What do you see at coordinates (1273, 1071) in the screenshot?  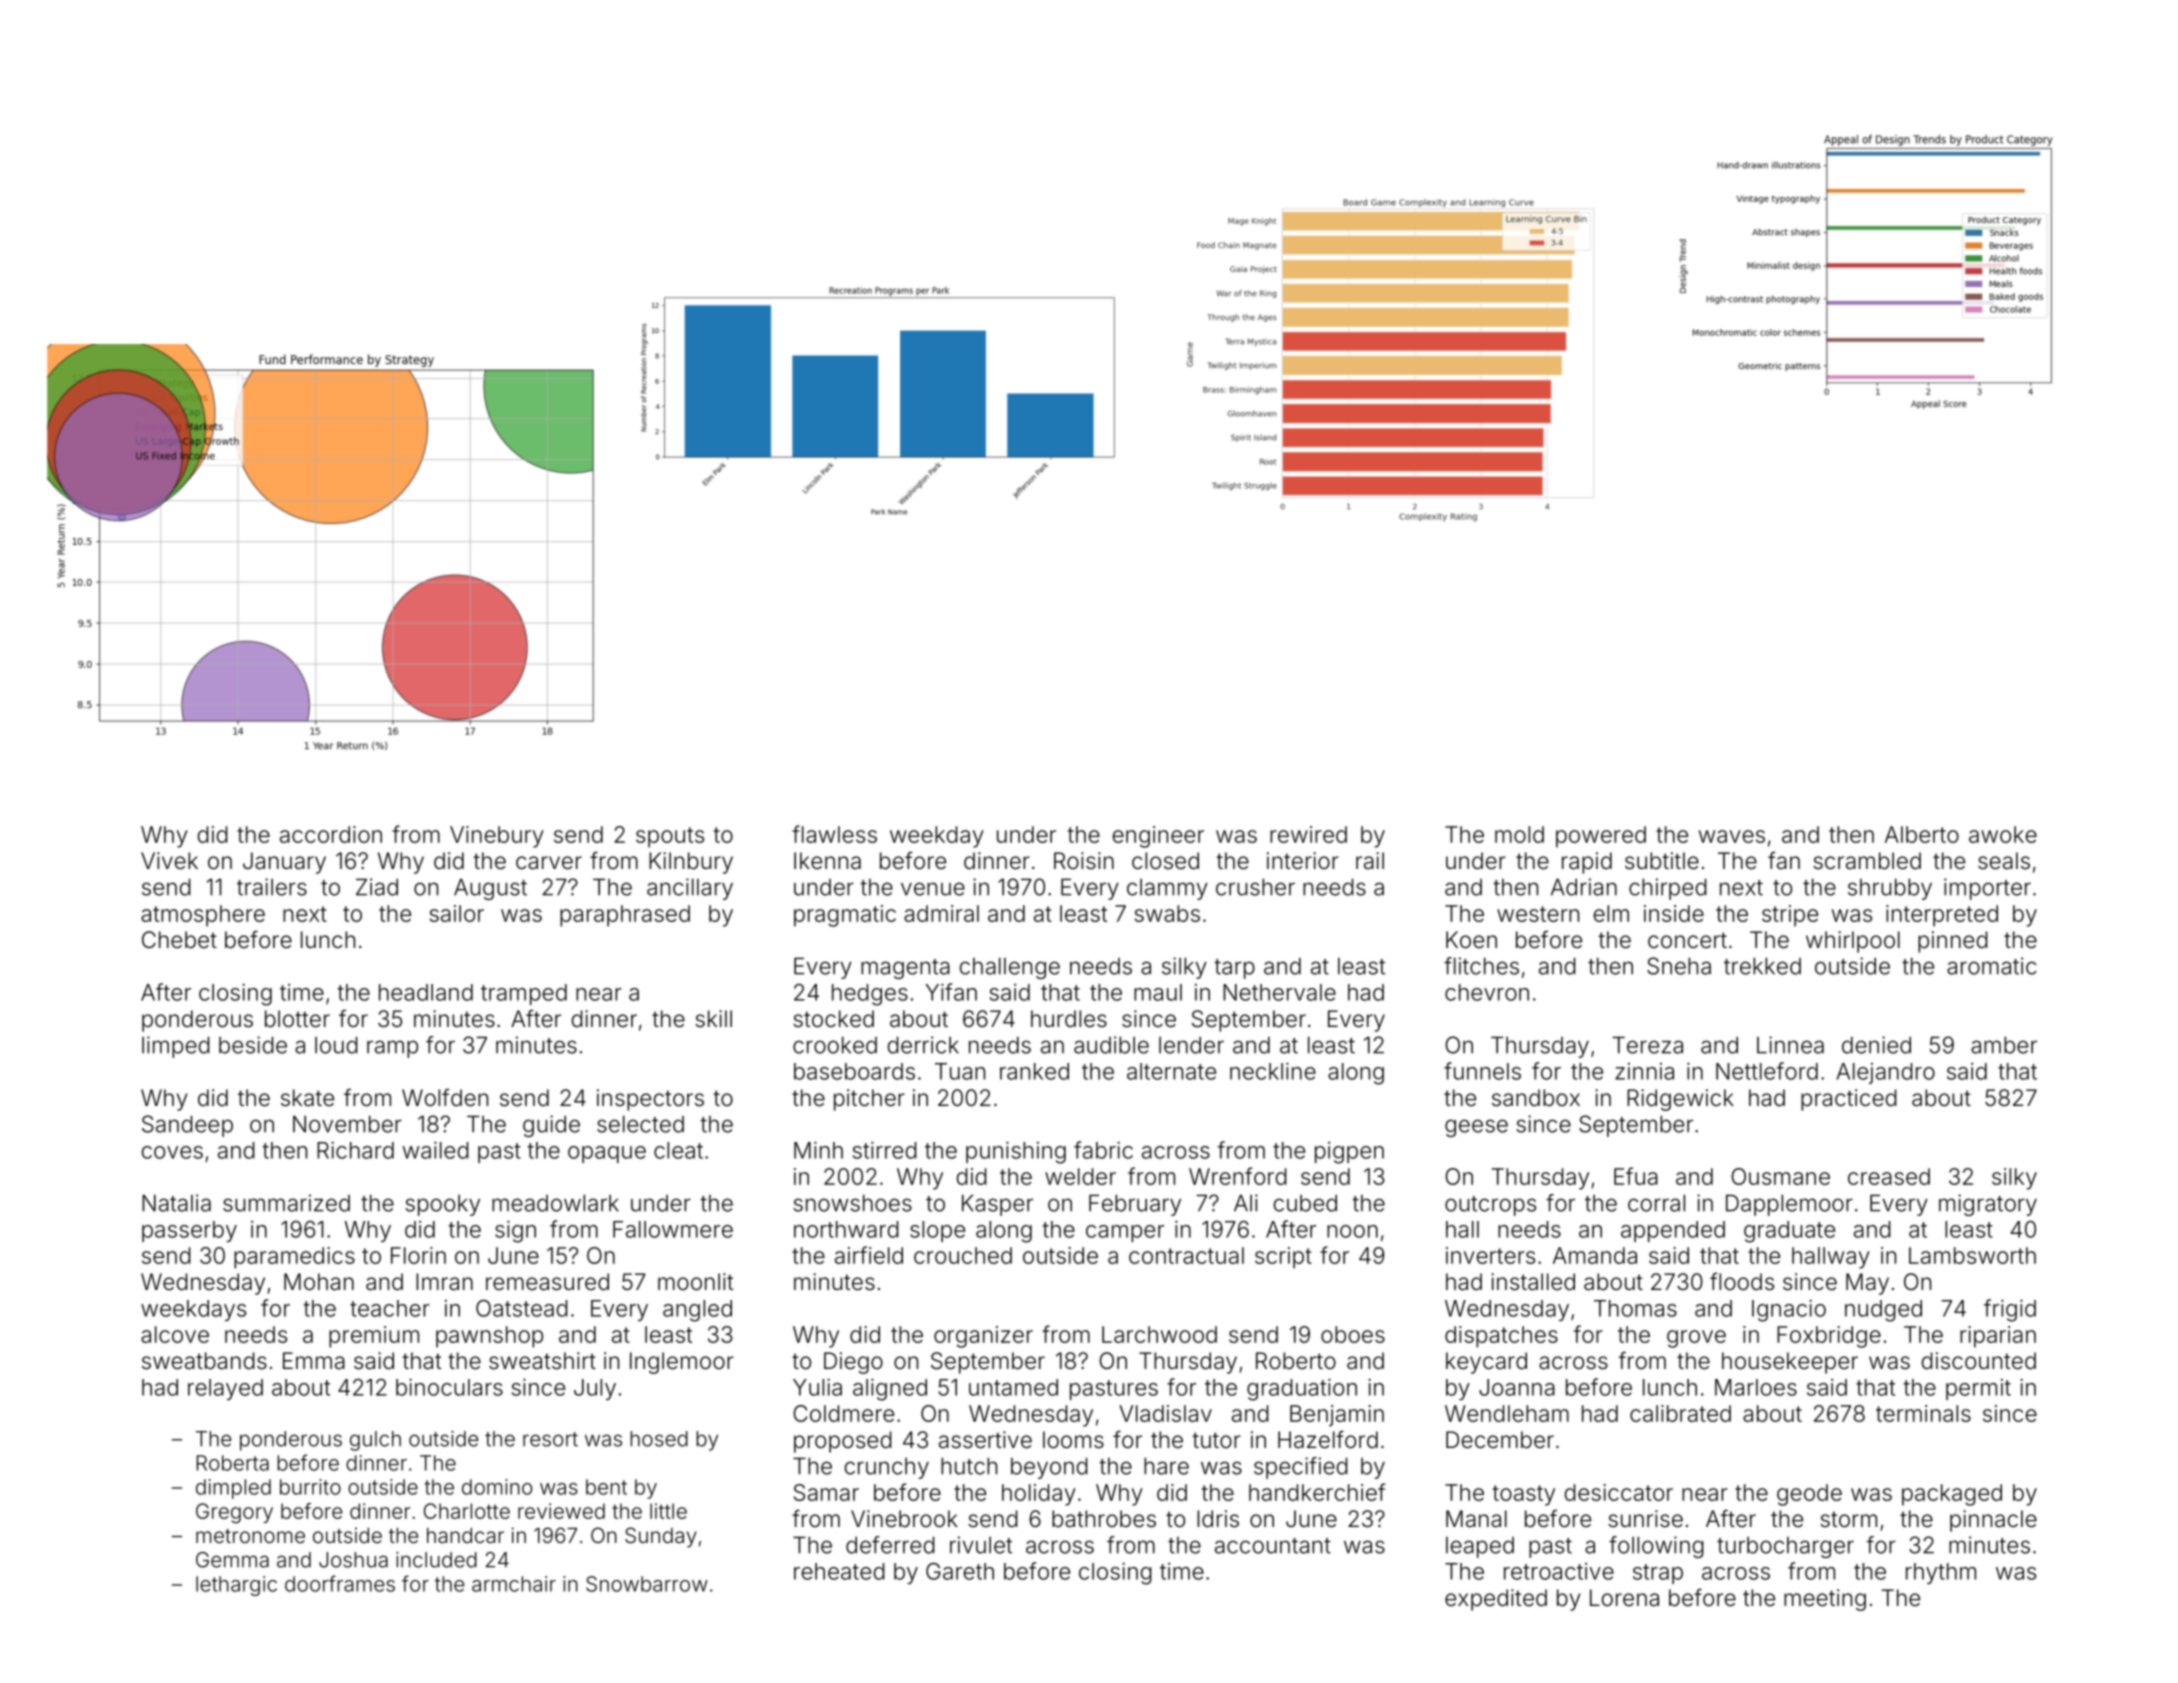 I see `neckline` at bounding box center [1273, 1071].
